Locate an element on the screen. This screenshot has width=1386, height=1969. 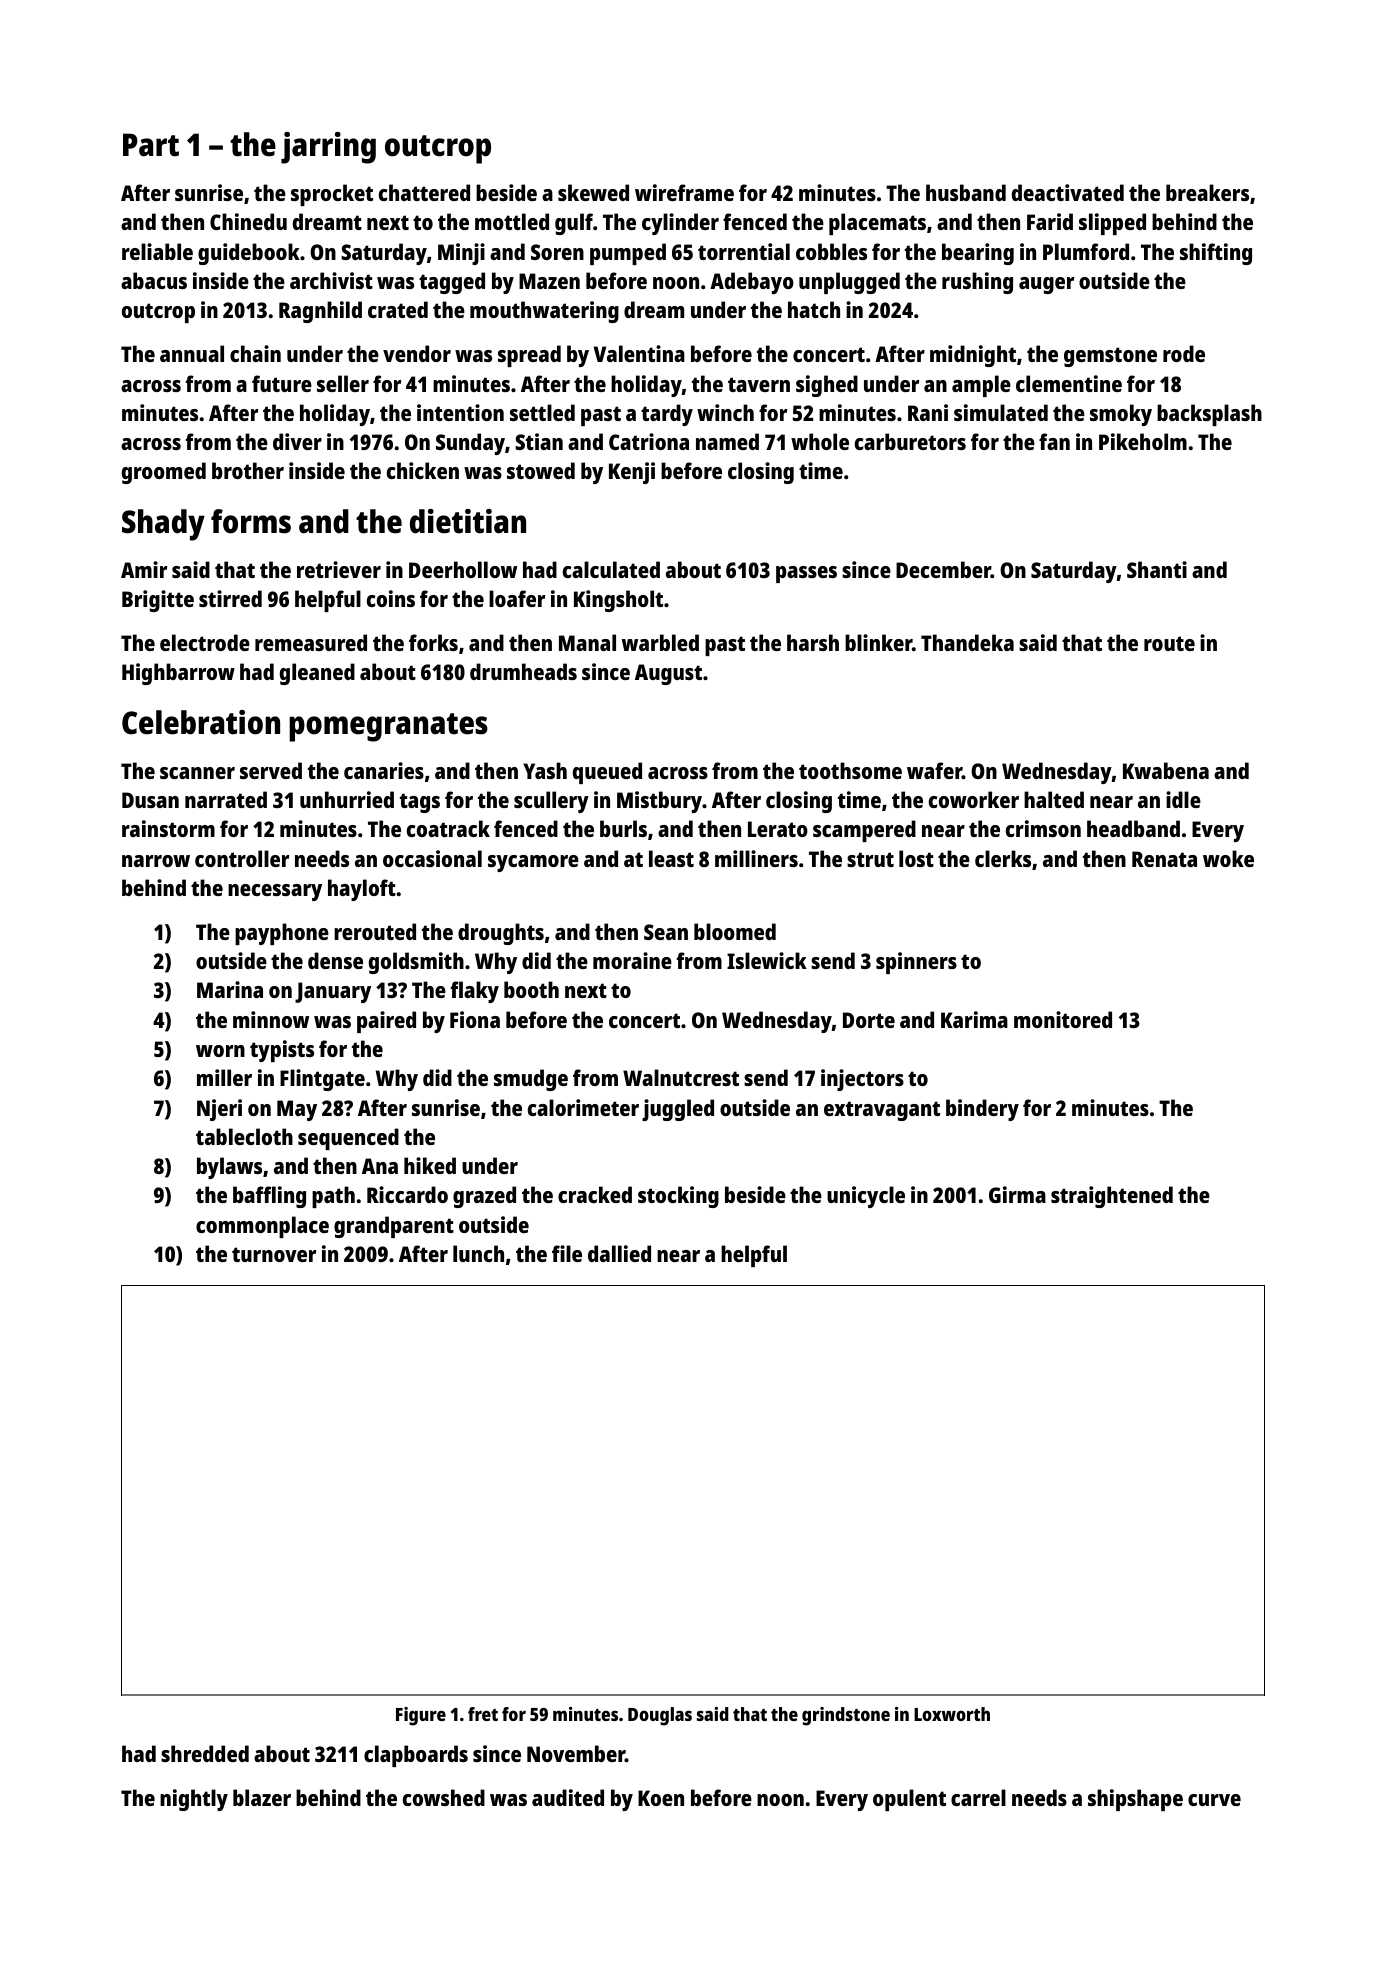
cowshed is located at coordinates (444, 1797).
